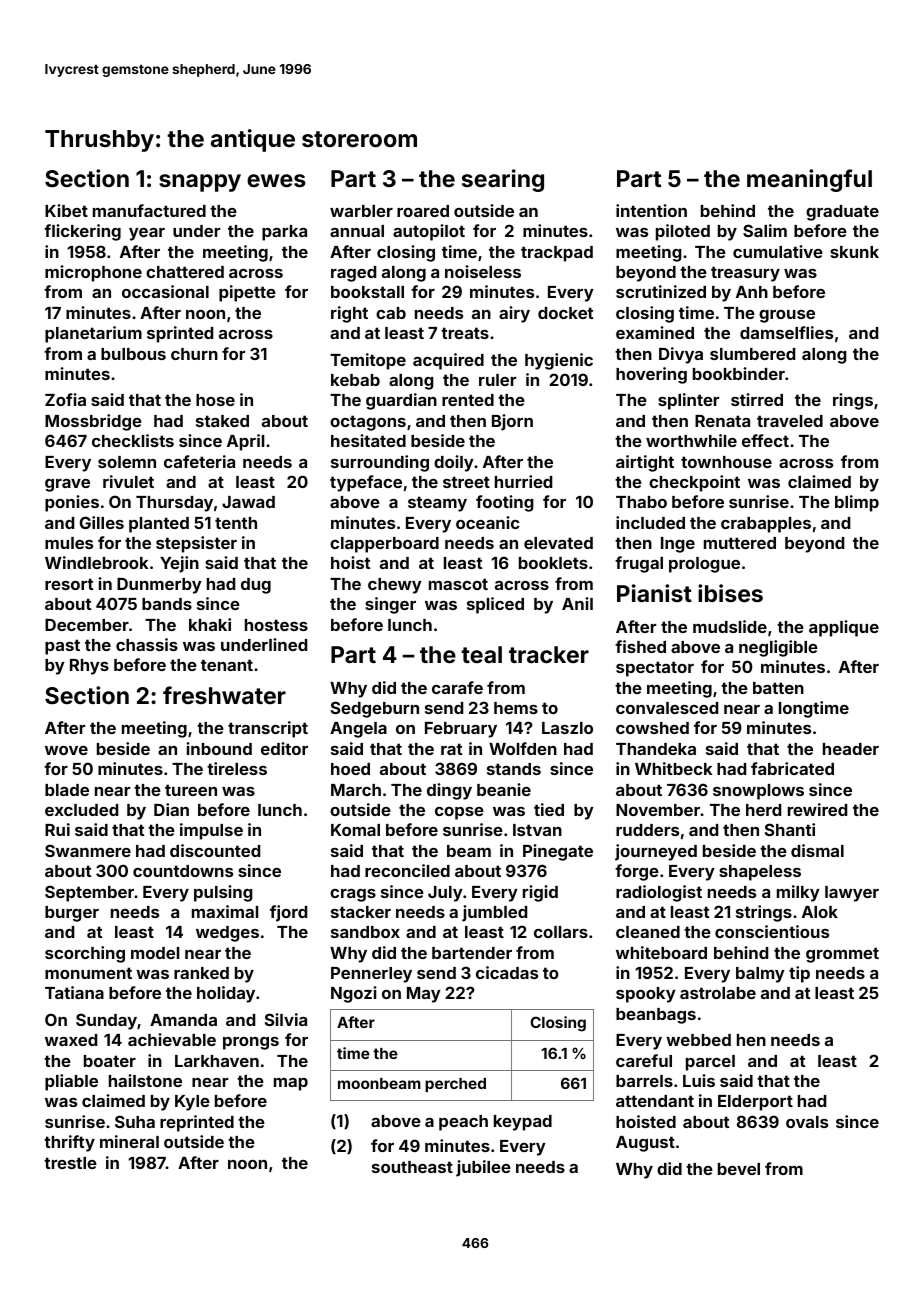 The image size is (924, 1308). Describe the element at coordinates (366, 483) in the screenshot. I see `typeface` at that location.
